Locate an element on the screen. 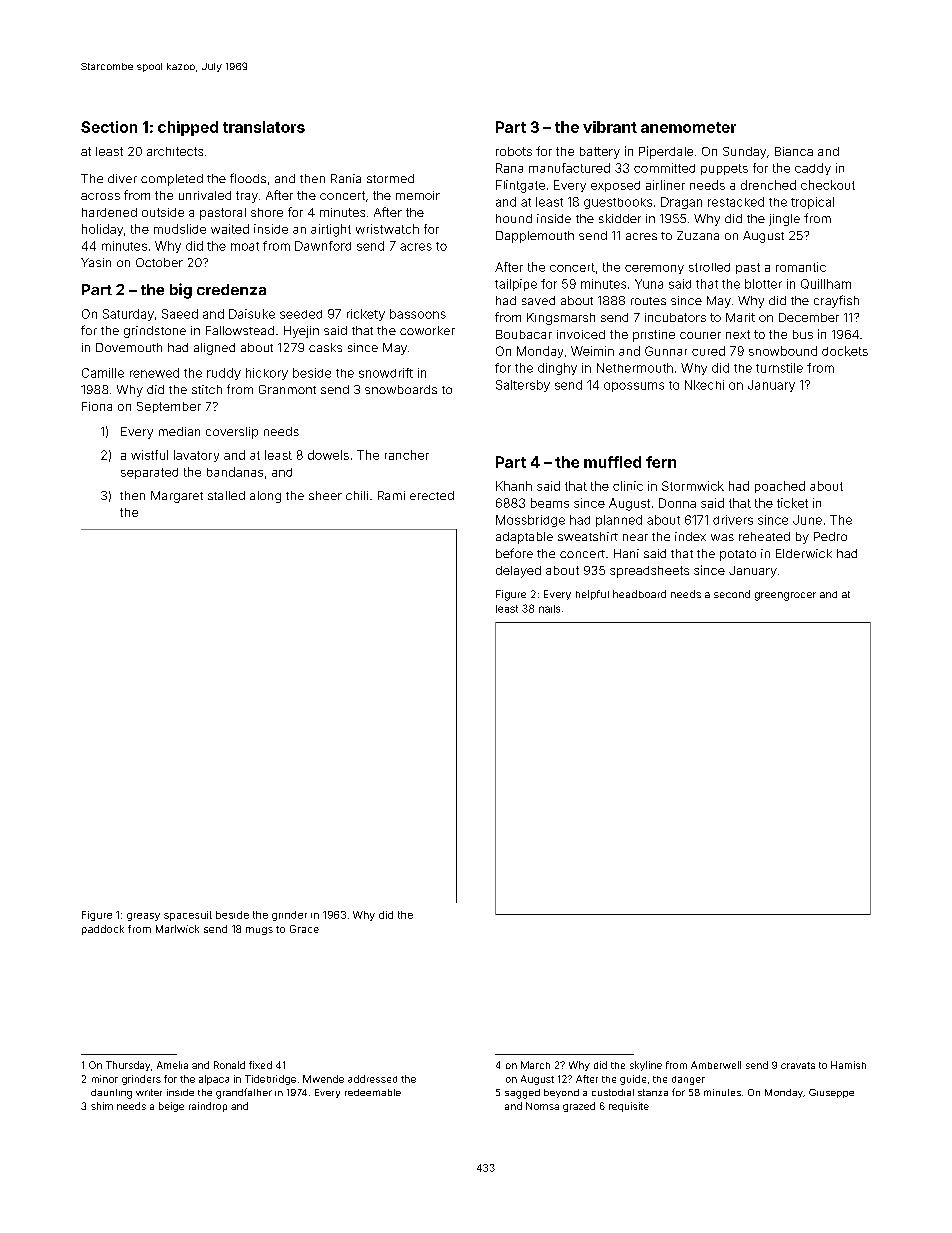 The image size is (952, 1233). Section is located at coordinates (109, 127).
